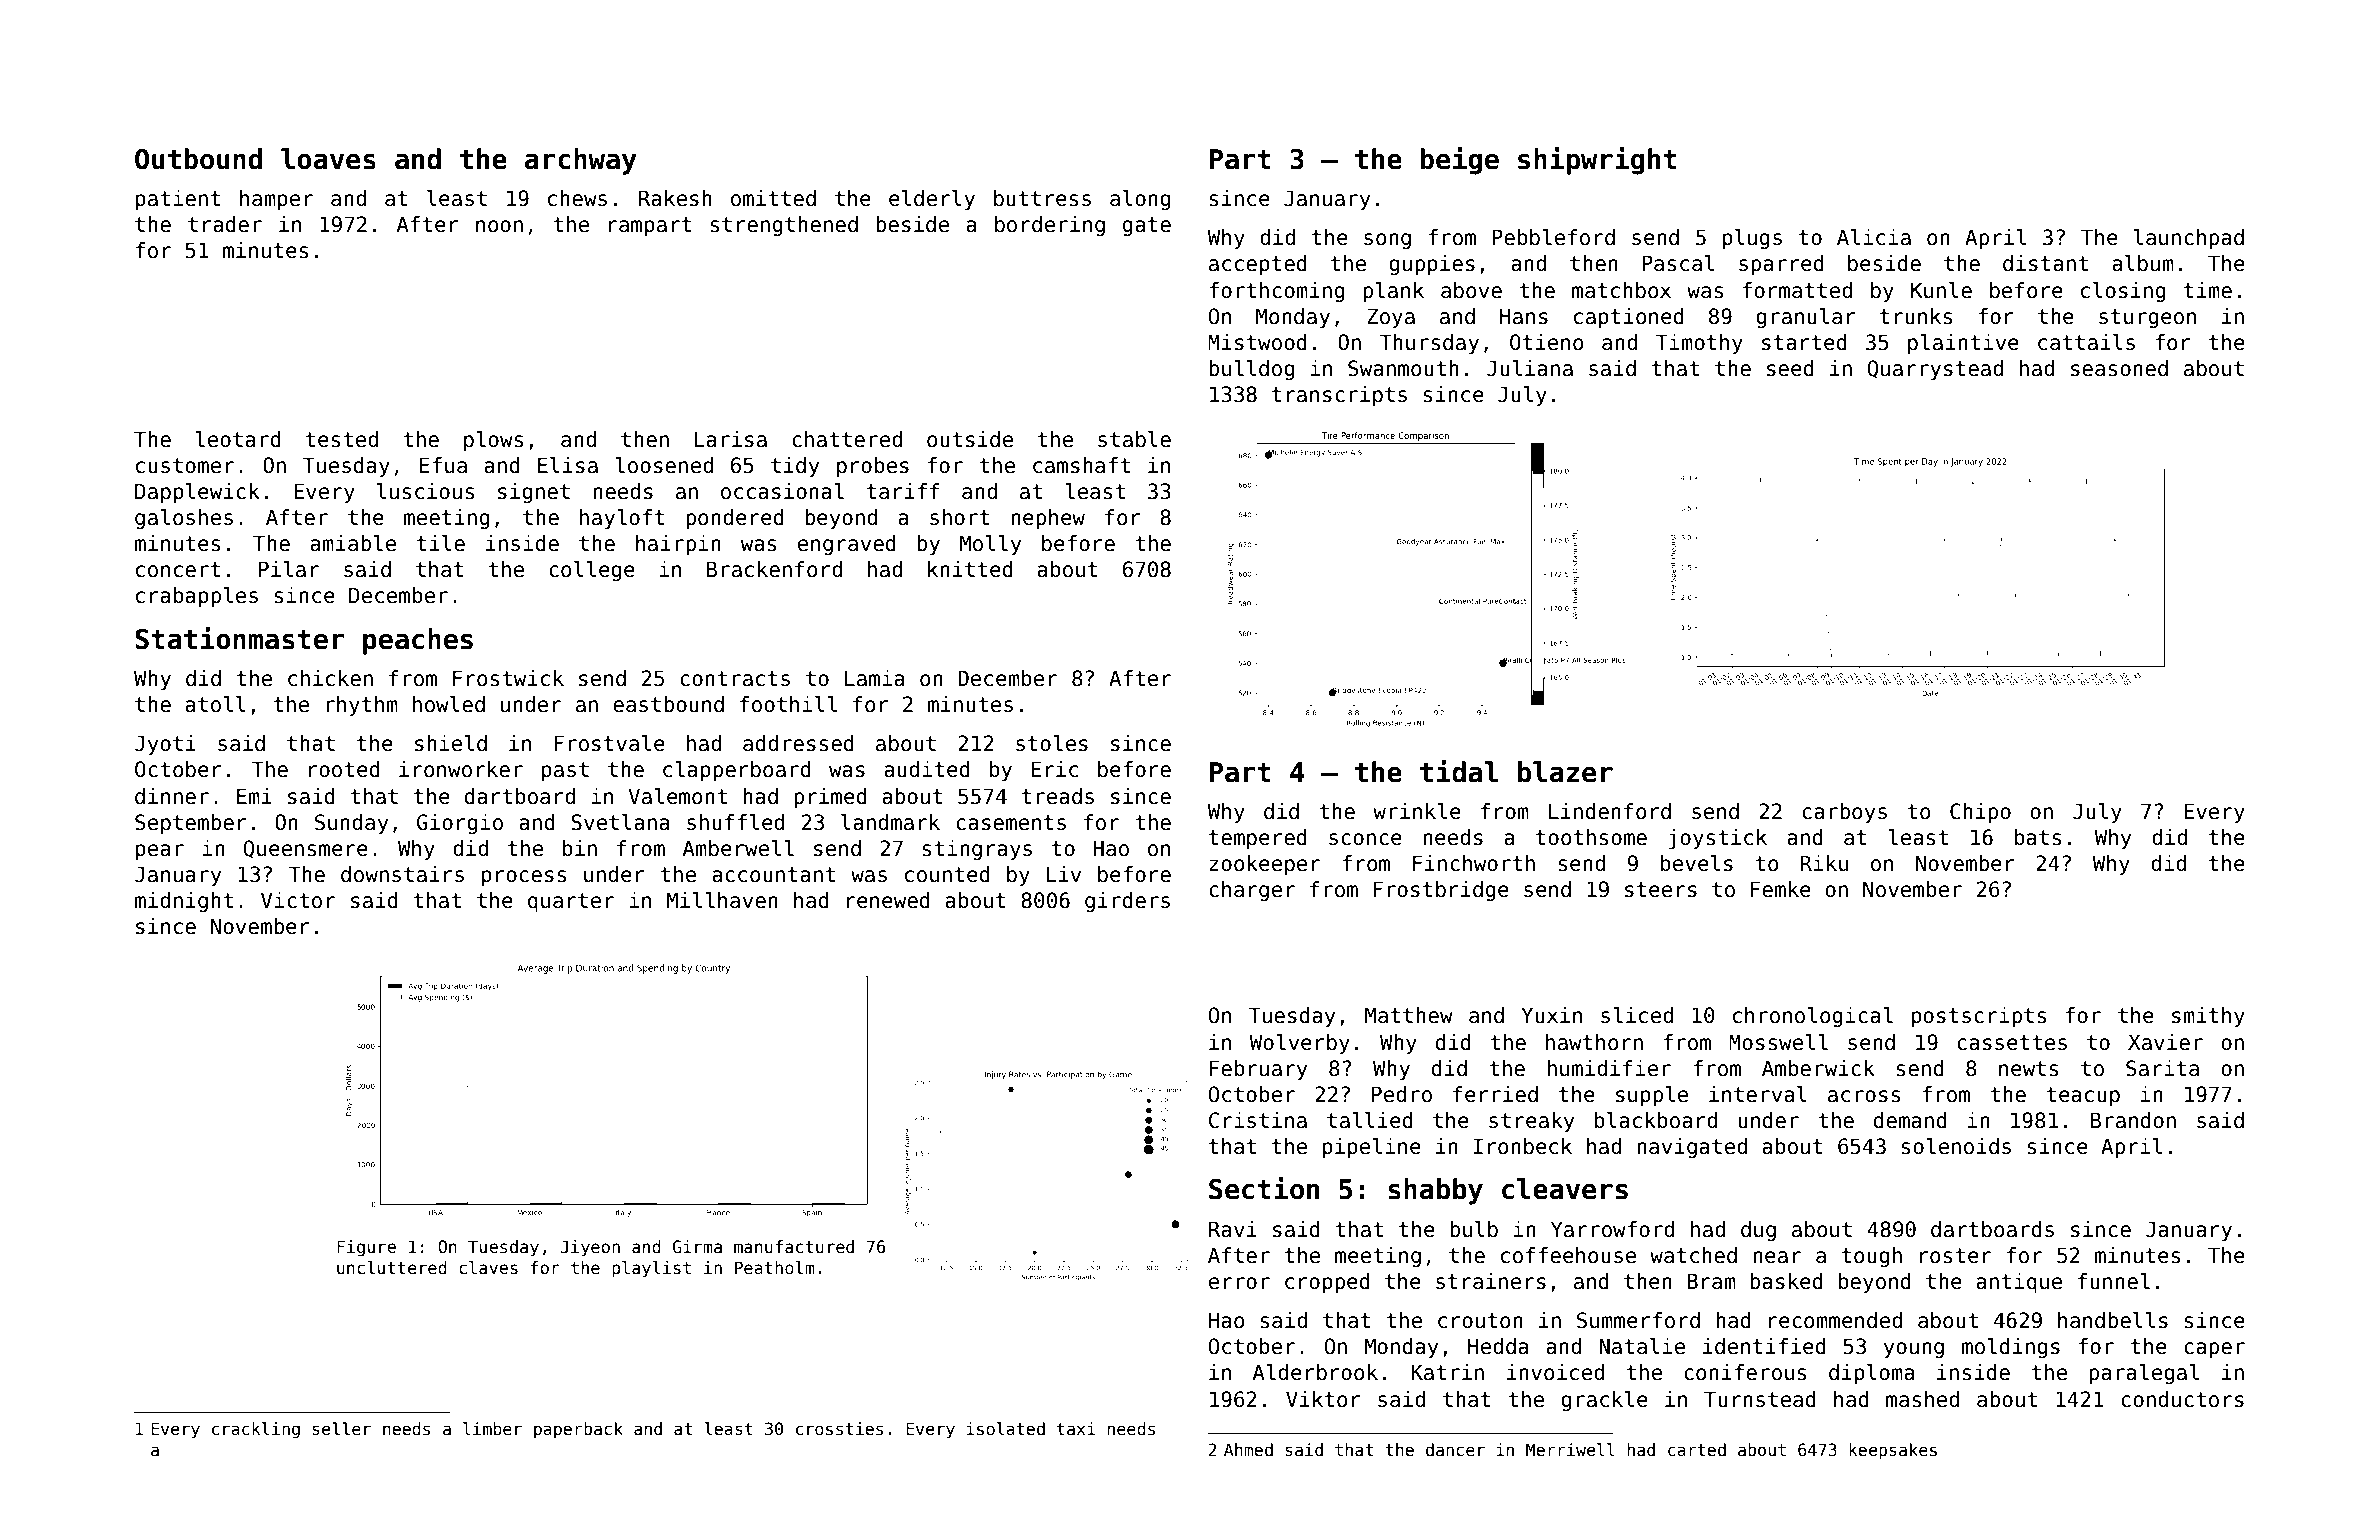 This screenshot has height=1540, width=2380. What do you see at coordinates (1459, 161) in the screenshot?
I see `beige` at bounding box center [1459, 161].
